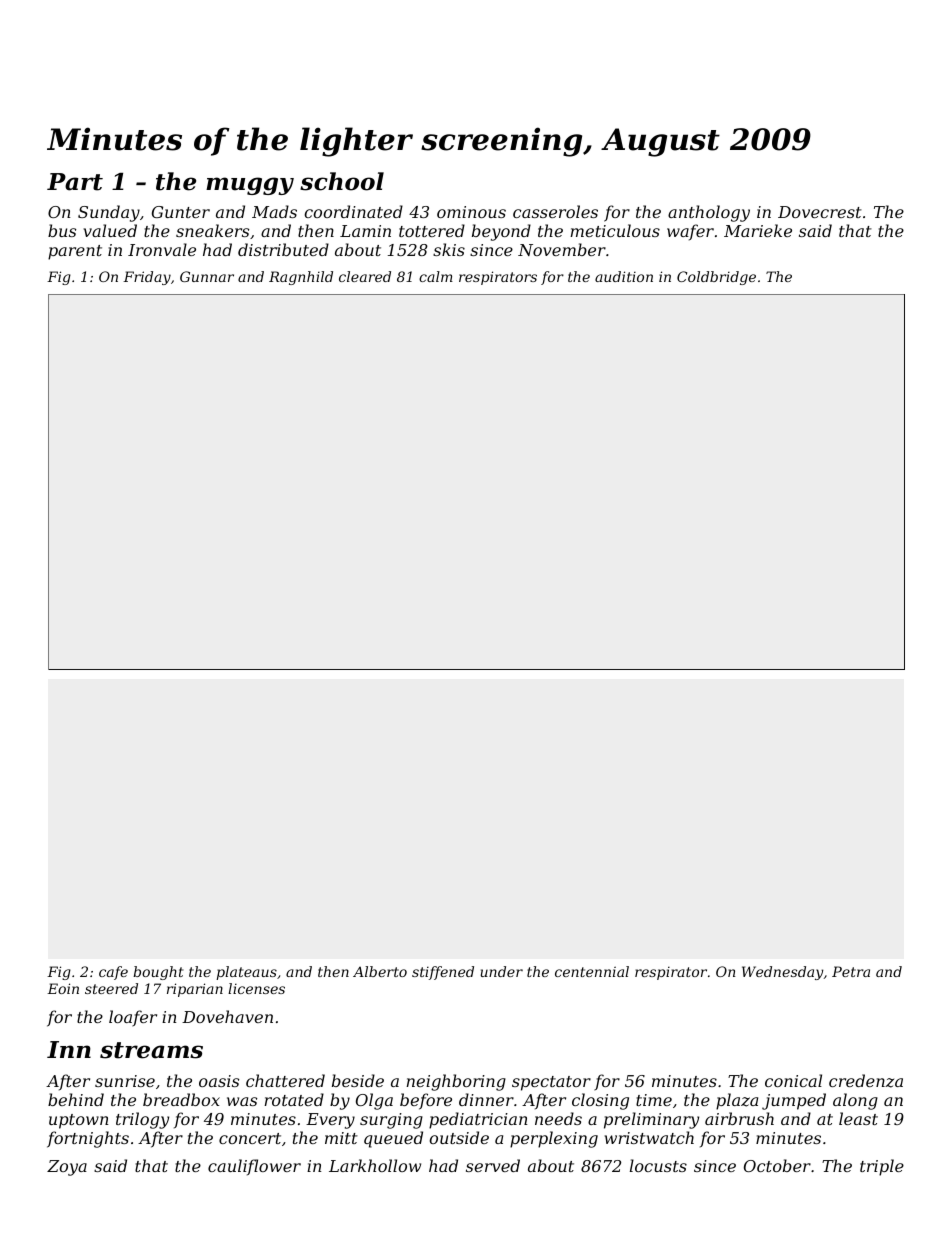 The image size is (952, 1233). I want to click on Zoya, so click(67, 1168).
